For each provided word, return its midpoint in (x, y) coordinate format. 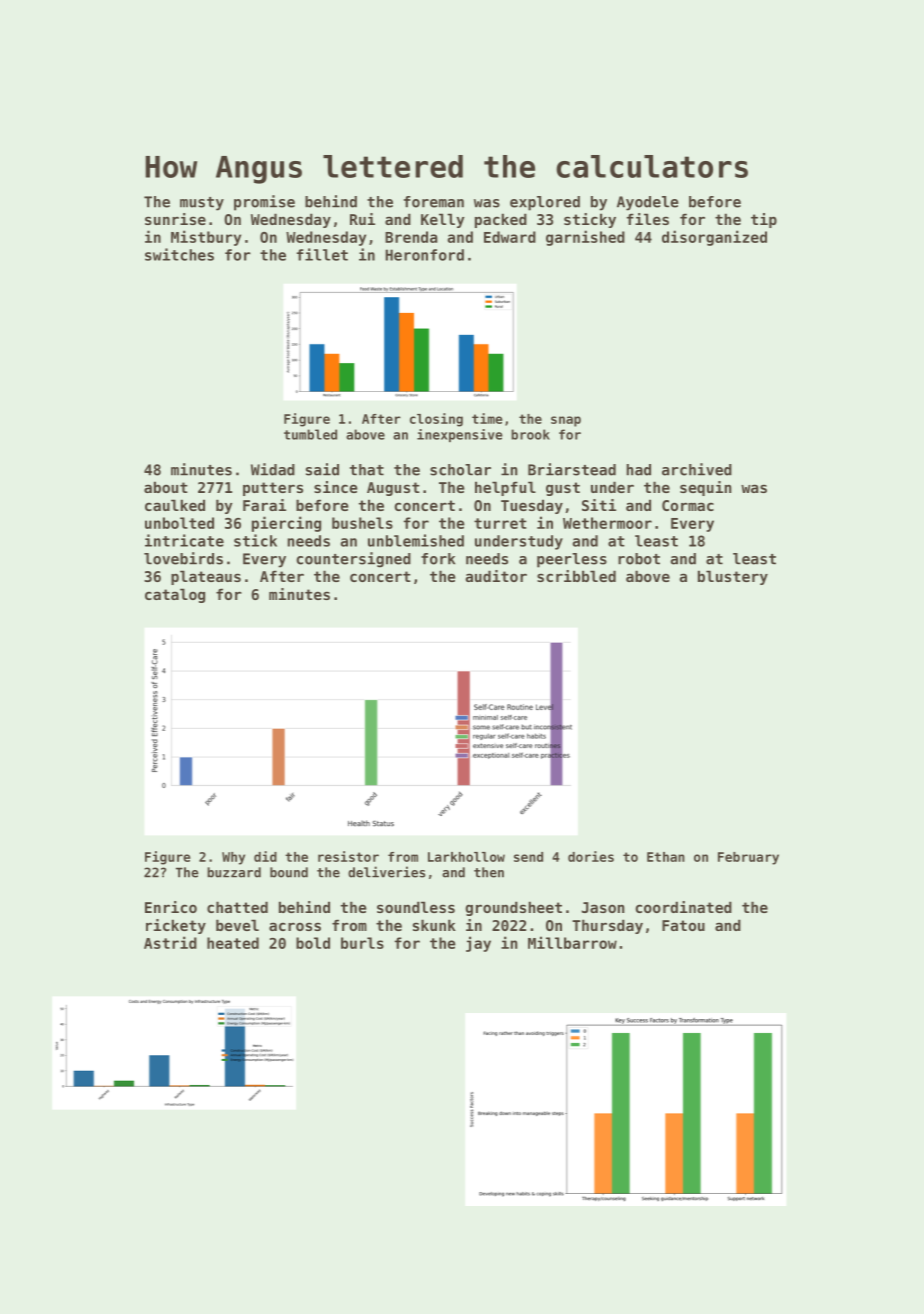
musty (202, 204)
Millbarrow (572, 942)
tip (764, 220)
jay (478, 944)
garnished (585, 238)
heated (233, 943)
